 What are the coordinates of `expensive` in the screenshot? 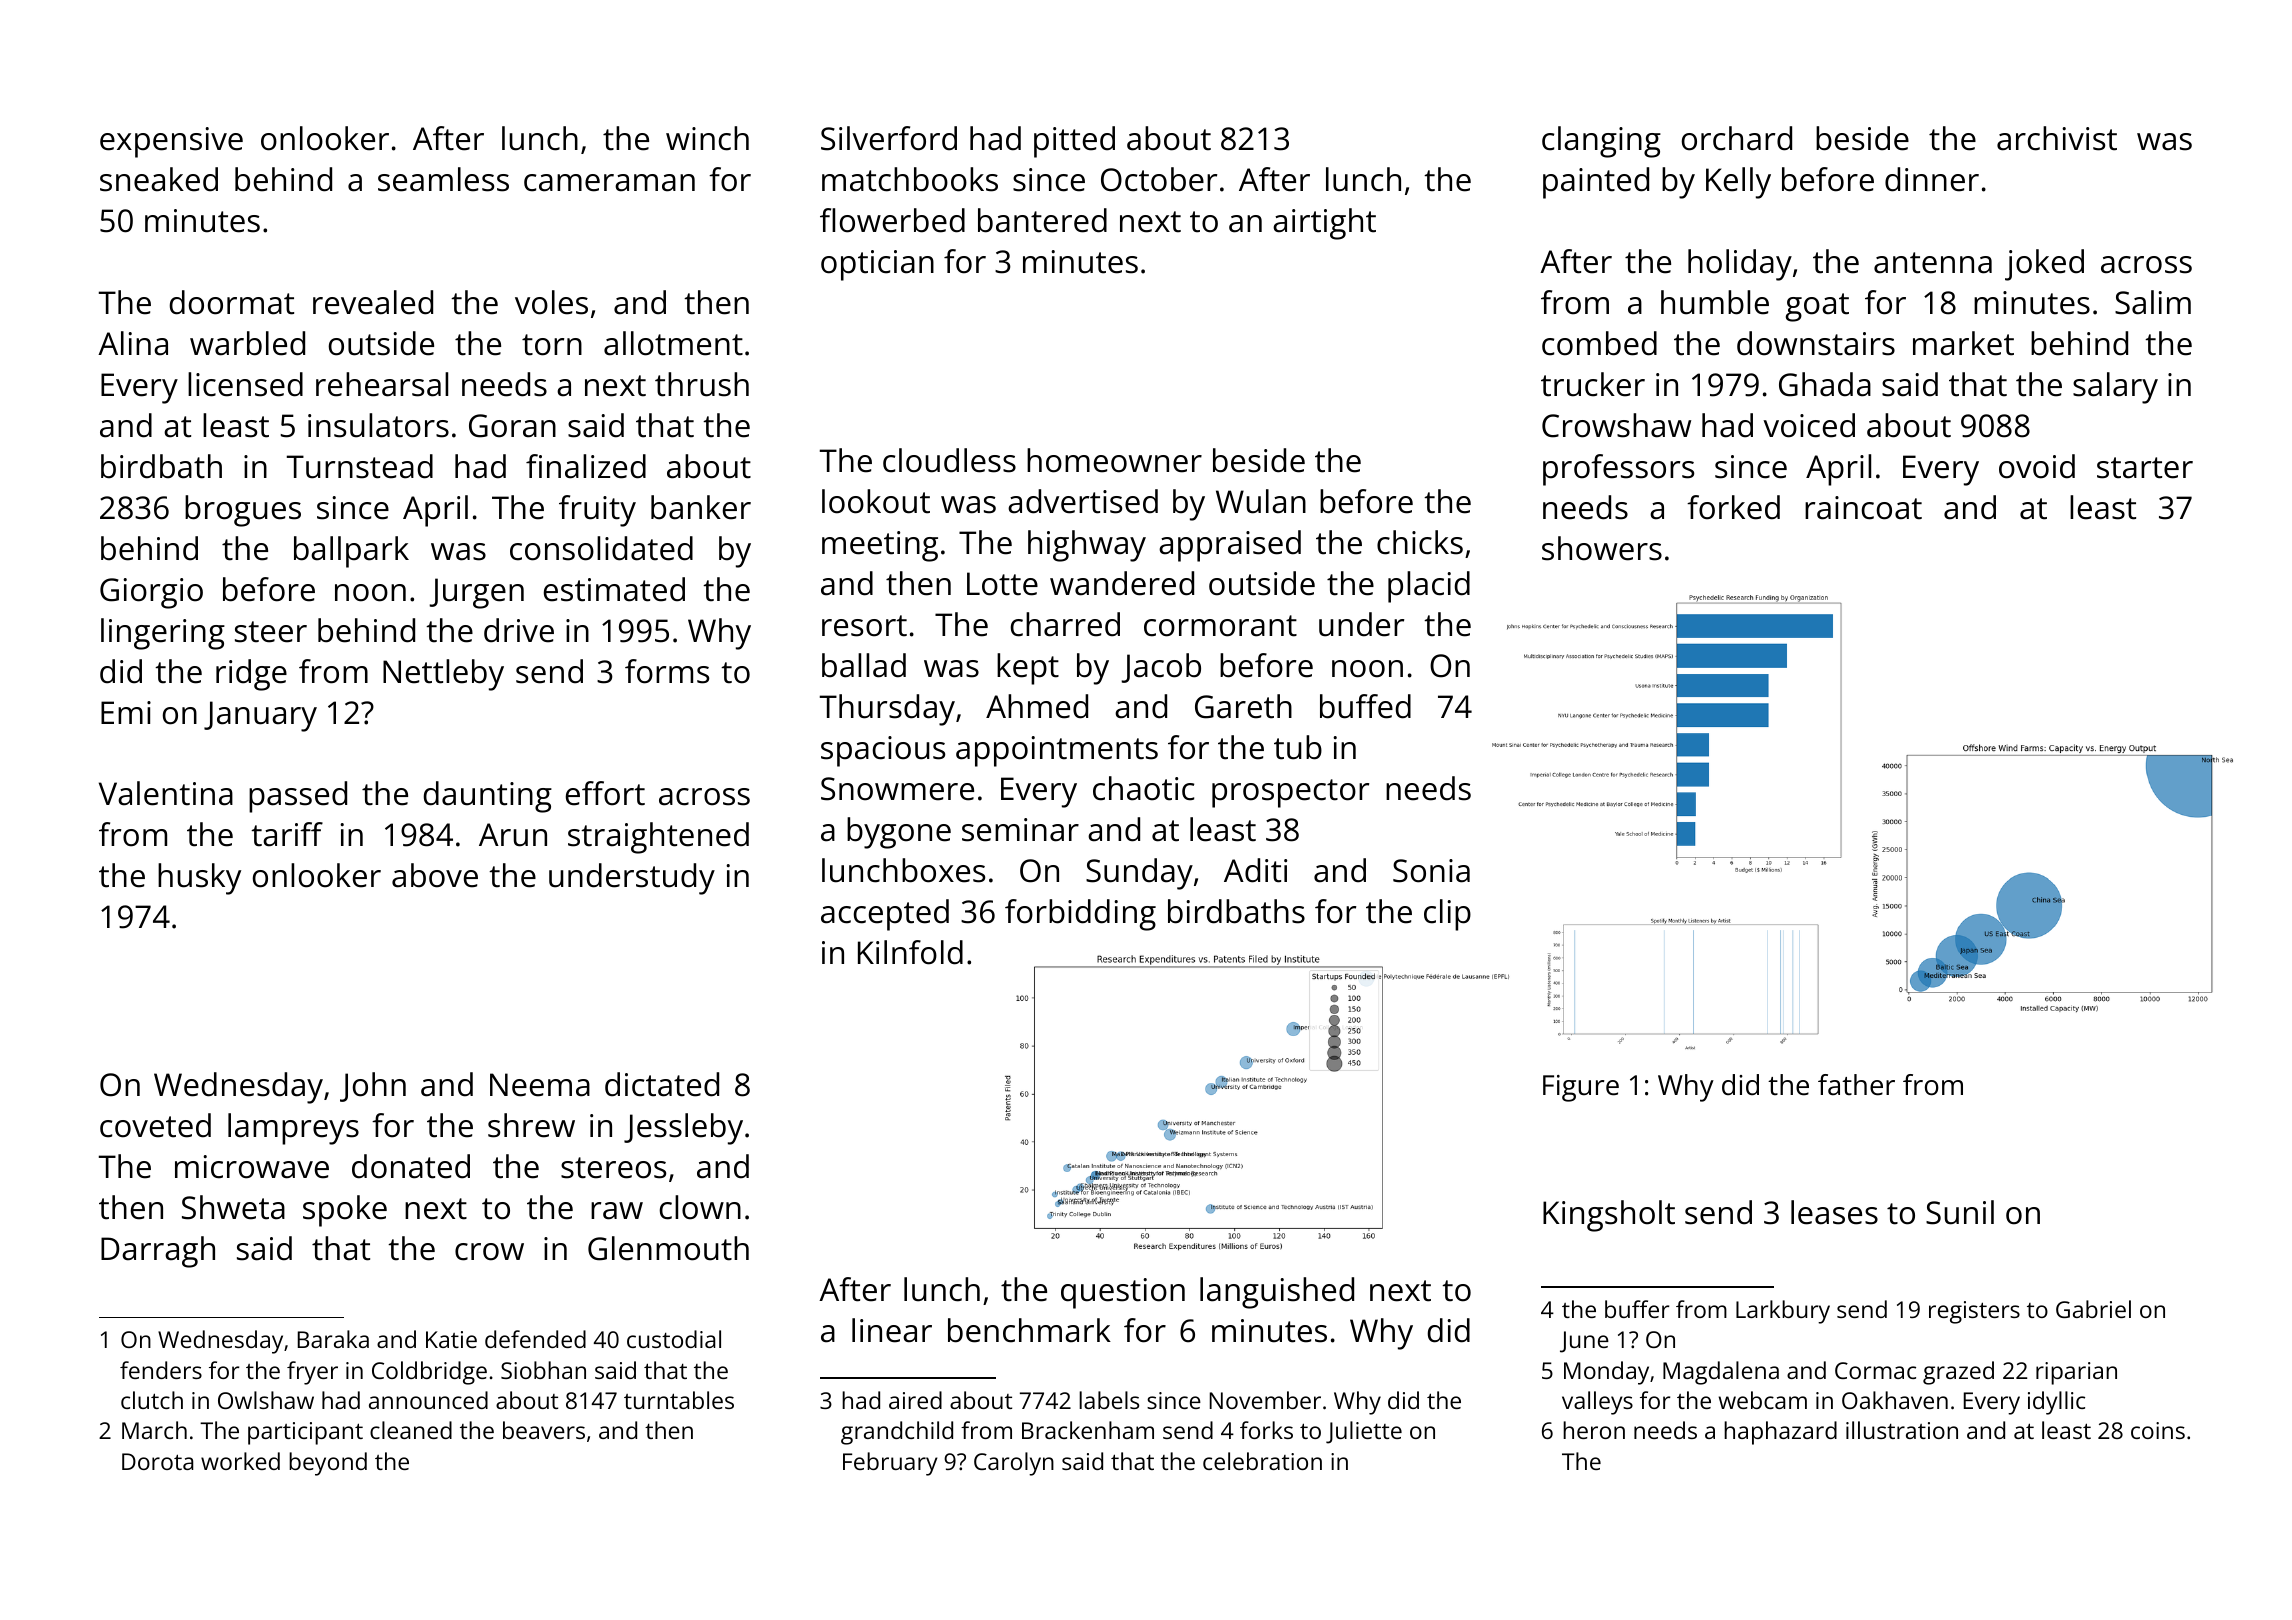 It's located at (171, 142).
